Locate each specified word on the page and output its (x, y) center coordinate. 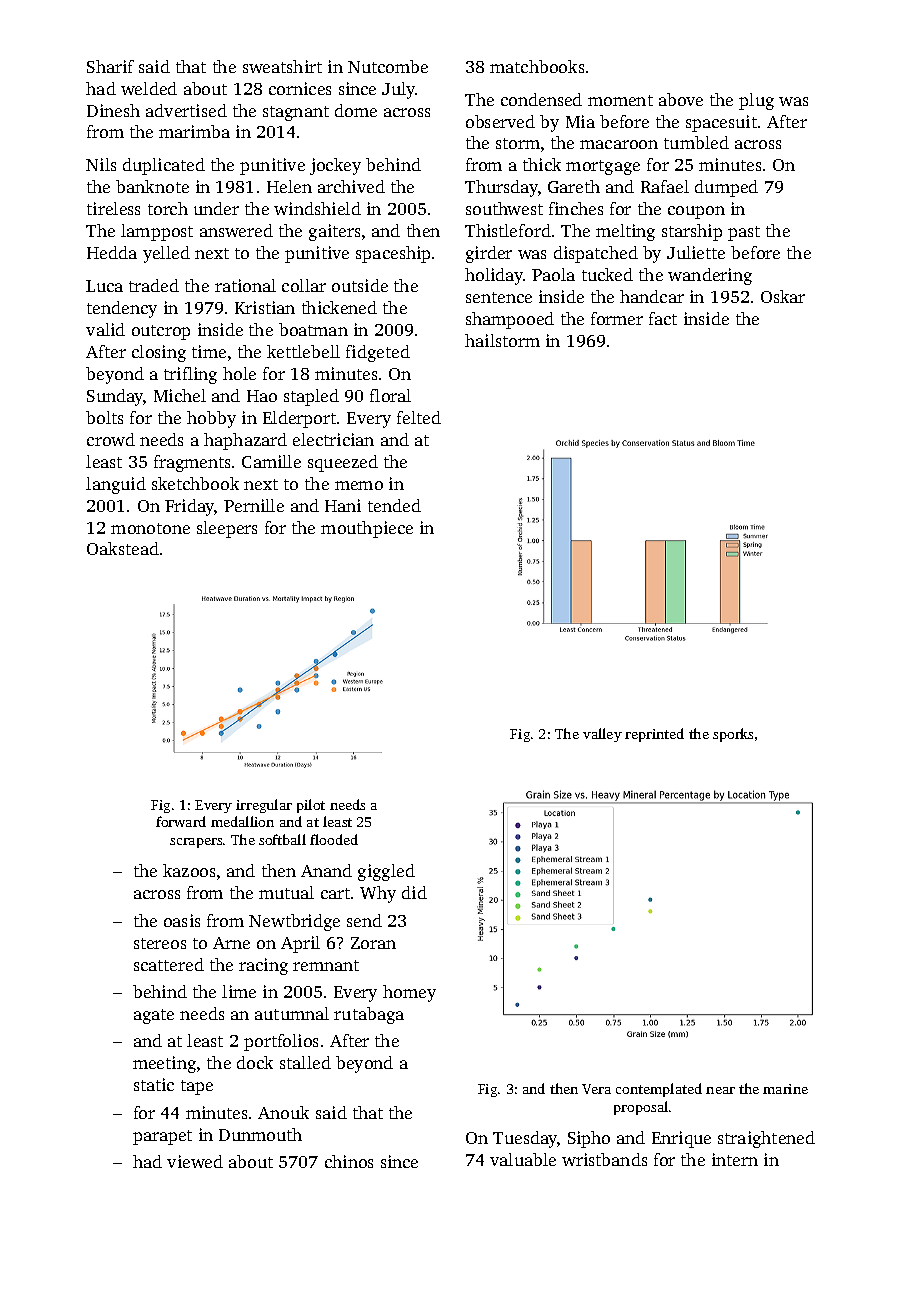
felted (419, 417)
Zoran (373, 943)
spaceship (393, 254)
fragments (192, 463)
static (154, 1084)
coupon (696, 212)
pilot (311, 806)
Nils (101, 164)
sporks (733, 735)
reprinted (654, 735)
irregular (264, 806)
